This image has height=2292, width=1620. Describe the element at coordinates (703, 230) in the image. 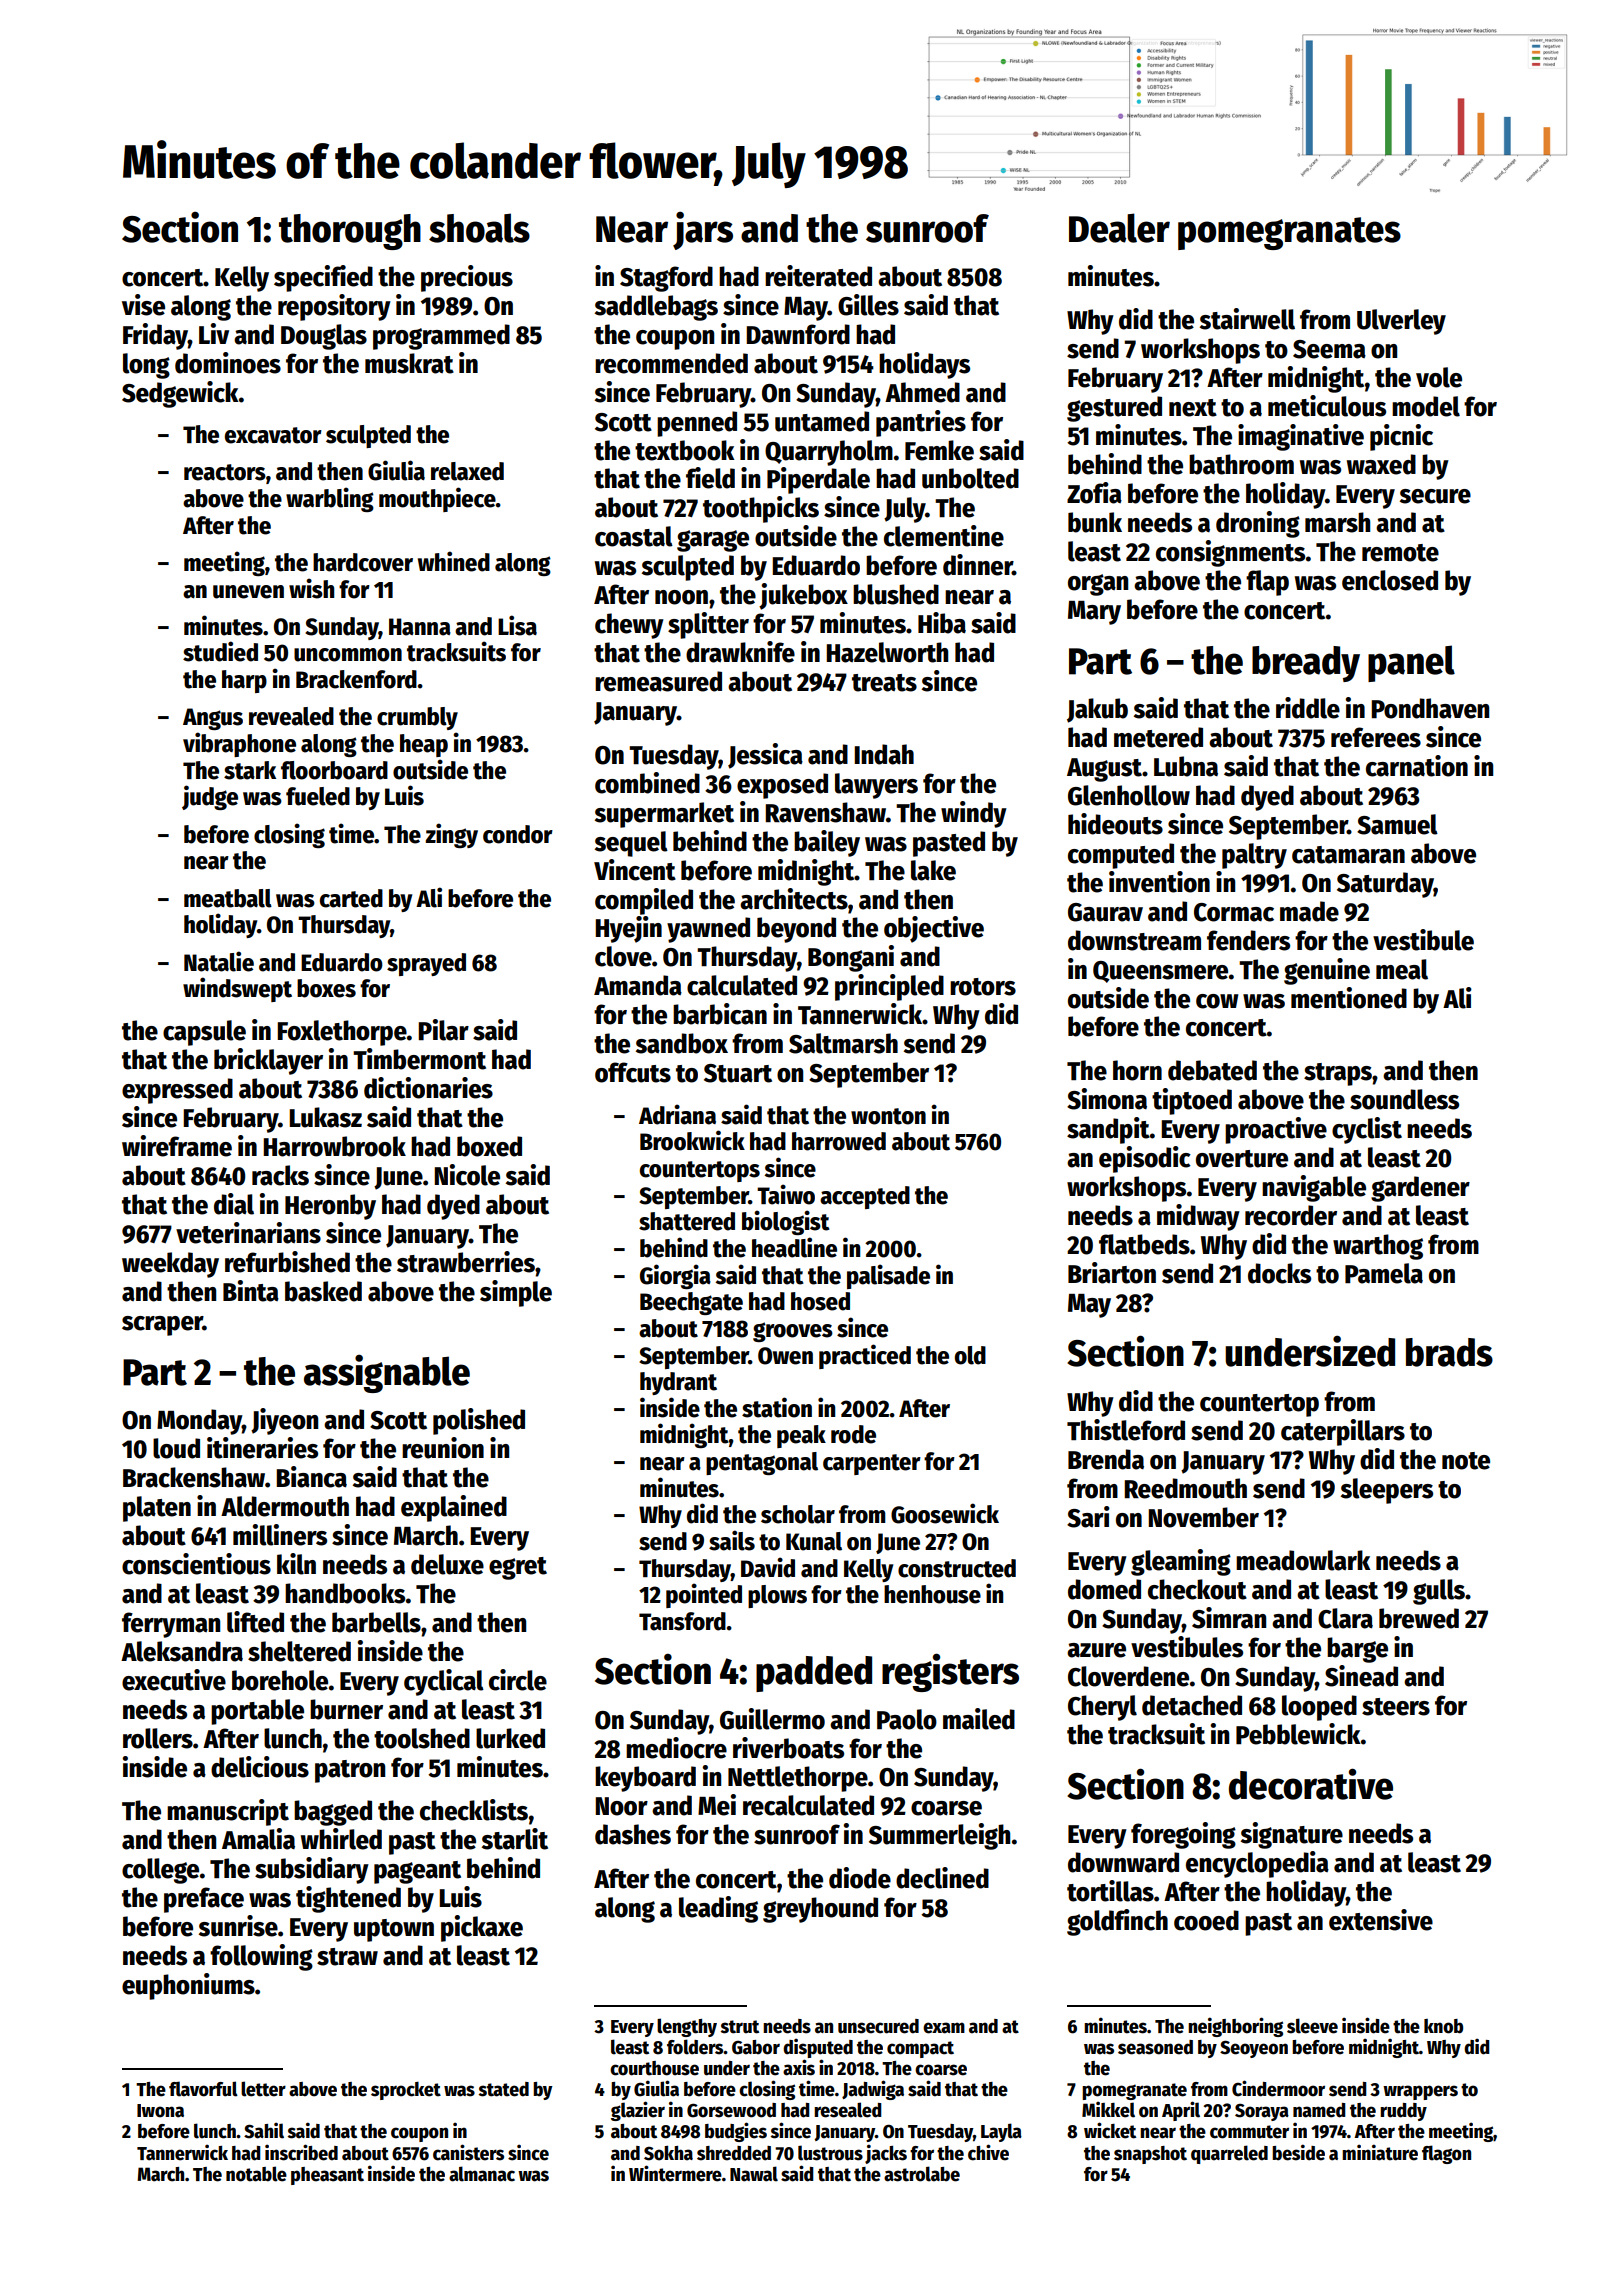

I see `jars` at that location.
